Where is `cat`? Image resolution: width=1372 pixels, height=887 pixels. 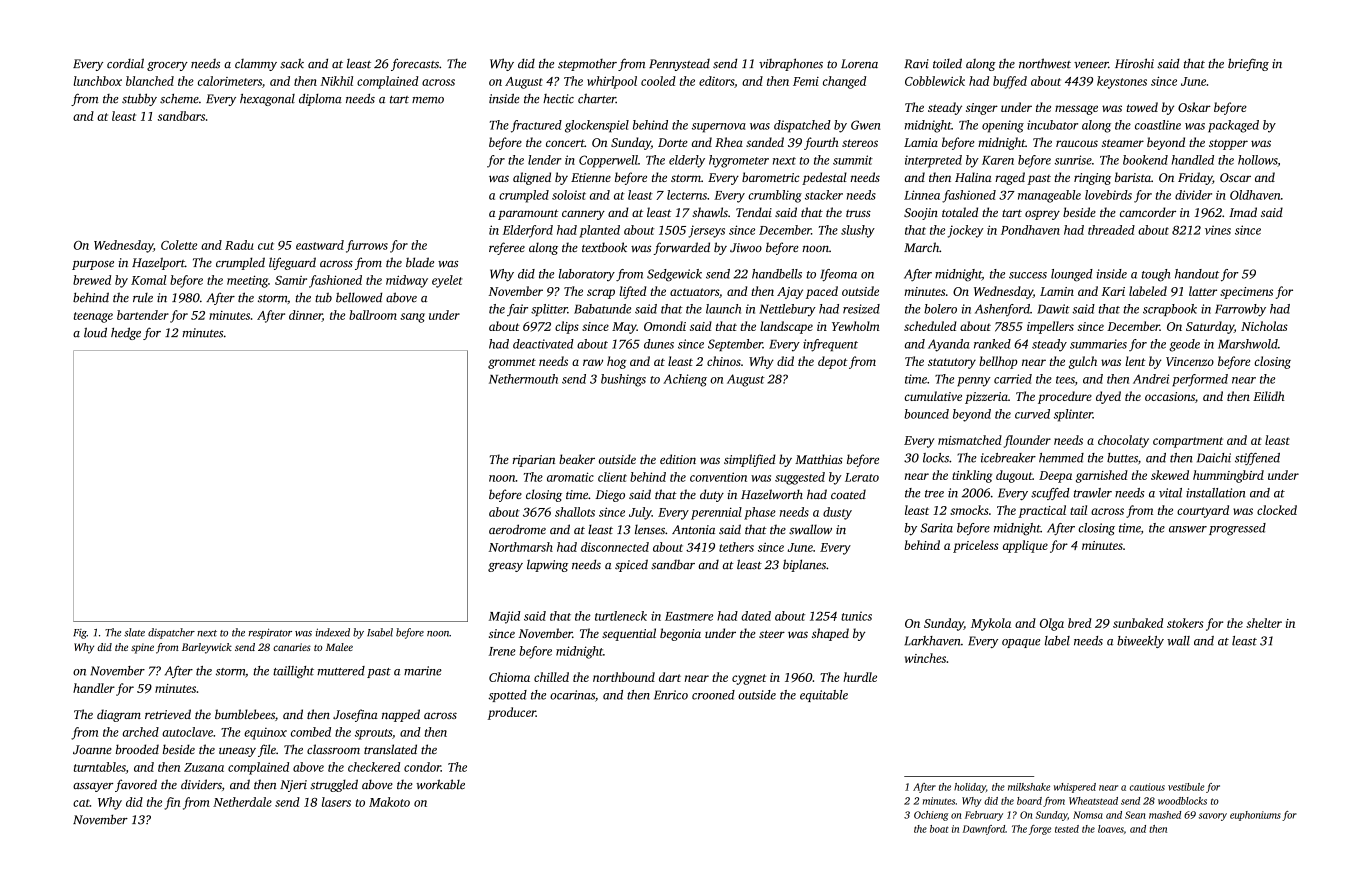
cat is located at coordinates (81, 803).
